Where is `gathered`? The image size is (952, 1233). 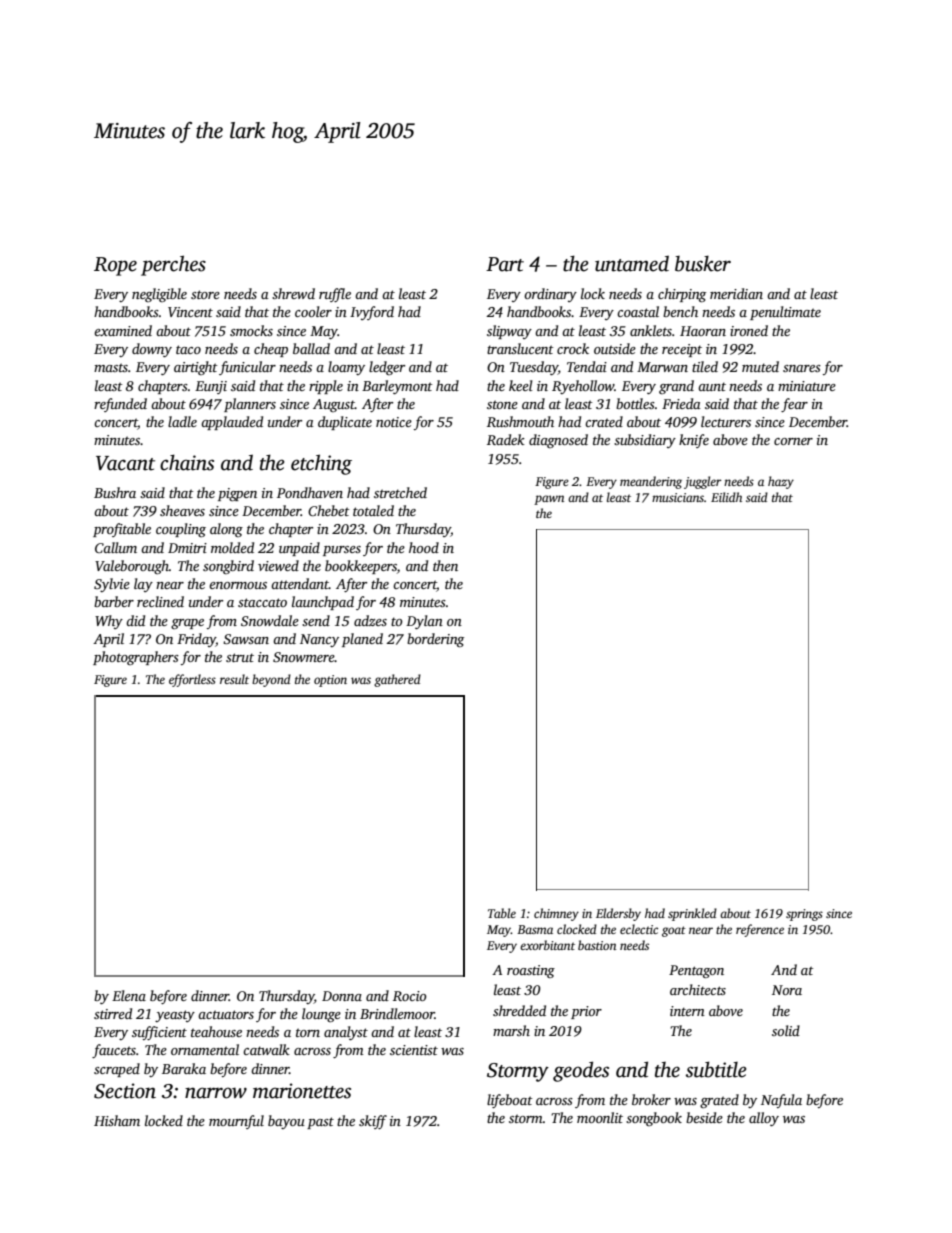 gathered is located at coordinates (397, 680).
